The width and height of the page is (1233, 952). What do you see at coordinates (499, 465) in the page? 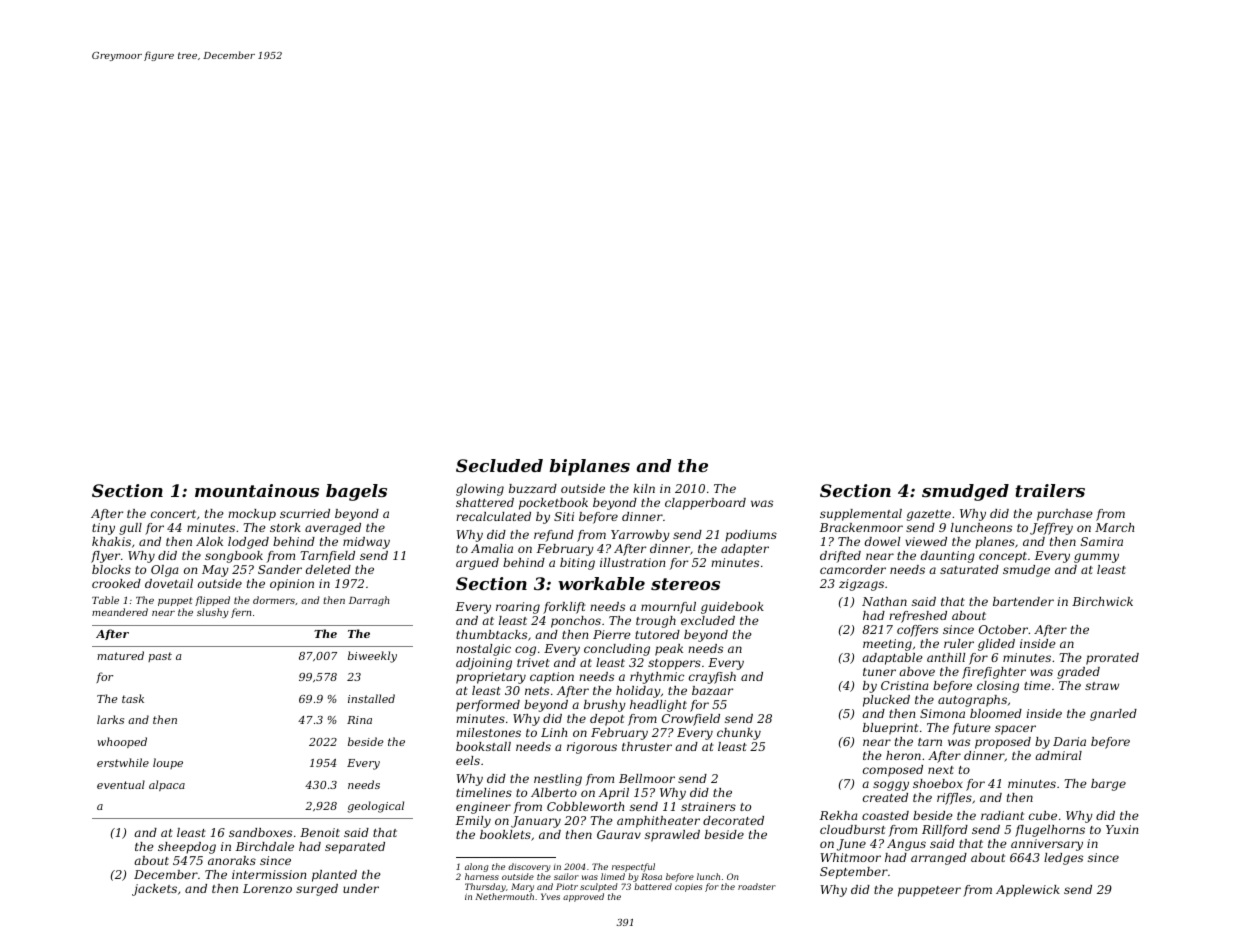
I see `Secluded` at bounding box center [499, 465].
